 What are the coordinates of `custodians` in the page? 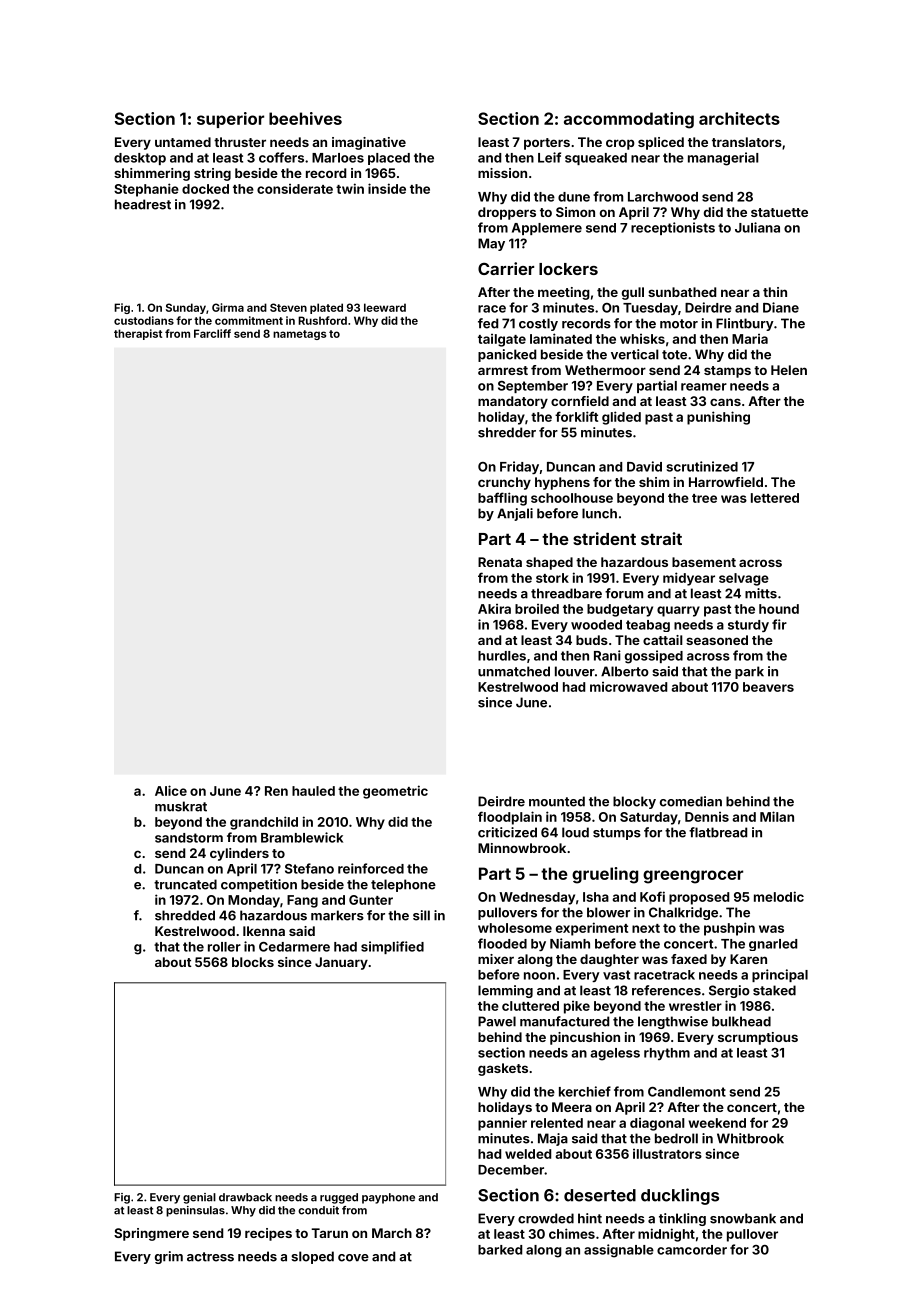 It's located at (144, 320).
